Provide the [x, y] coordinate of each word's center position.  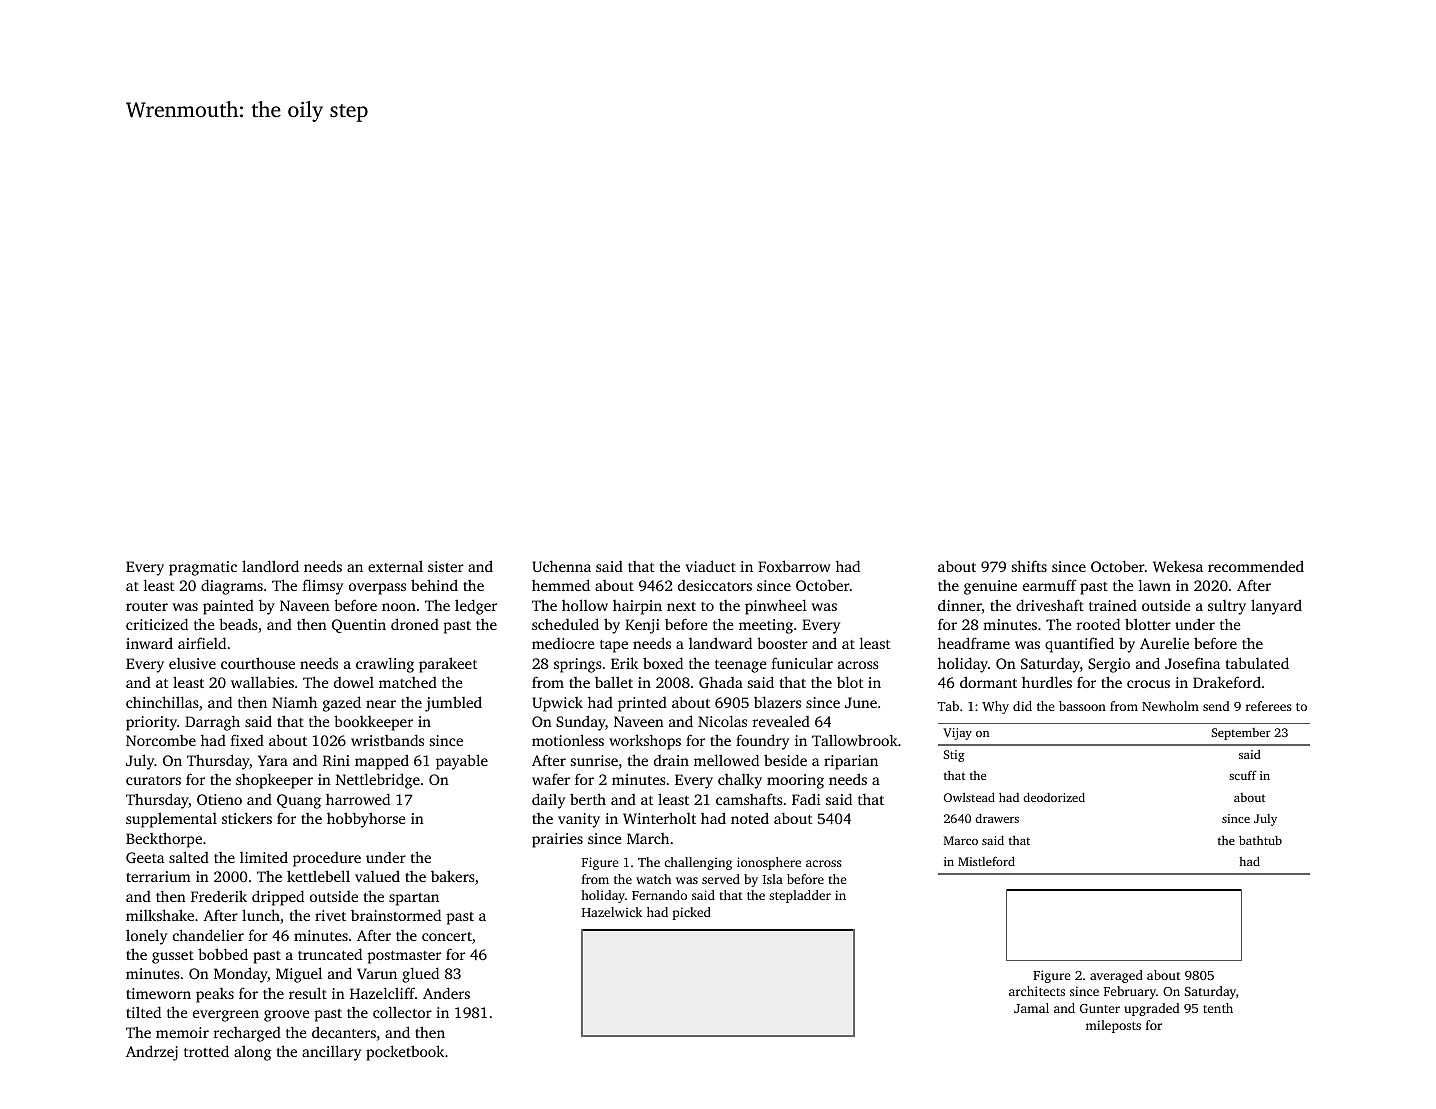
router [147, 606]
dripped [278, 898]
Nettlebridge [378, 781]
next [681, 606]
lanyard [1276, 607]
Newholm [1170, 706]
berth [588, 799]
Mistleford [986, 861]
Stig [954, 756]
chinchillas [162, 702]
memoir [182, 1032]
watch [653, 879]
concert [447, 936]
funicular [802, 663]
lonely [146, 937]
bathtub [1260, 840]
